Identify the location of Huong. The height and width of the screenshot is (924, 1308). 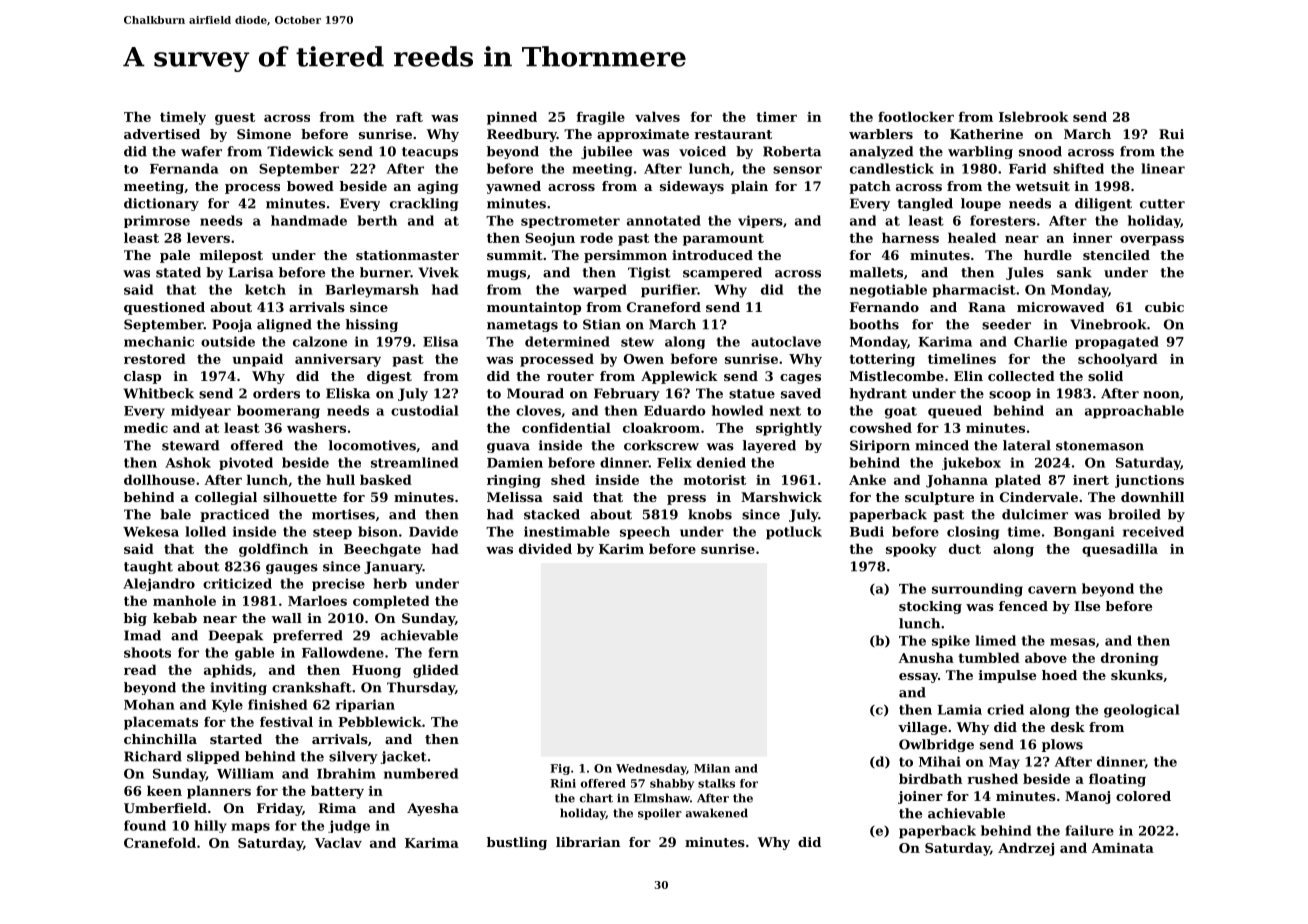
(376, 671).
